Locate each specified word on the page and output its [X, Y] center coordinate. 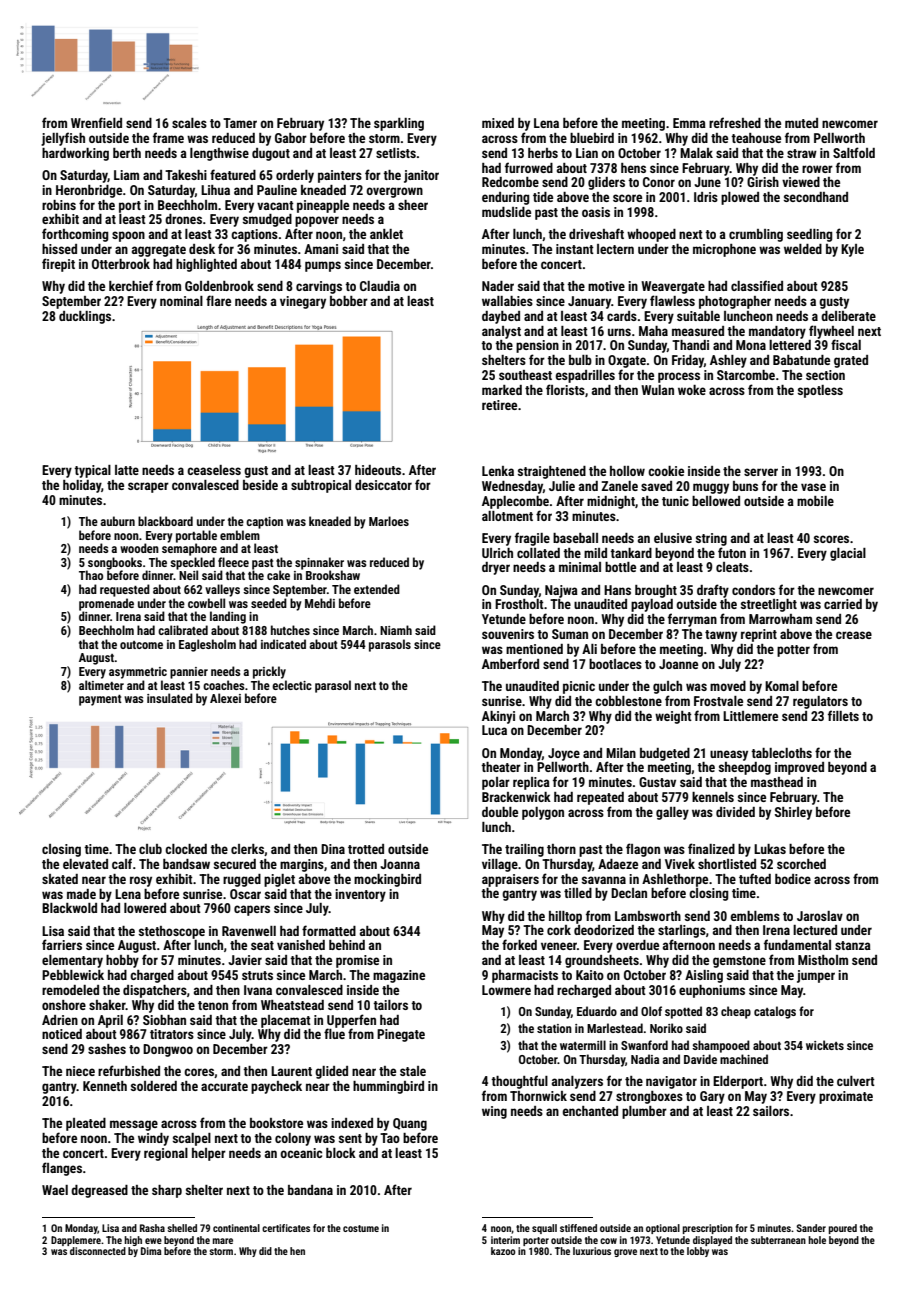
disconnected [98, 1251]
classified [757, 285]
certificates [286, 1228]
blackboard [165, 521]
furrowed [529, 167]
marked [502, 390]
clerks [247, 849]
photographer [735, 302]
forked [519, 944]
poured [843, 1229]
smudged [267, 220]
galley [672, 813]
